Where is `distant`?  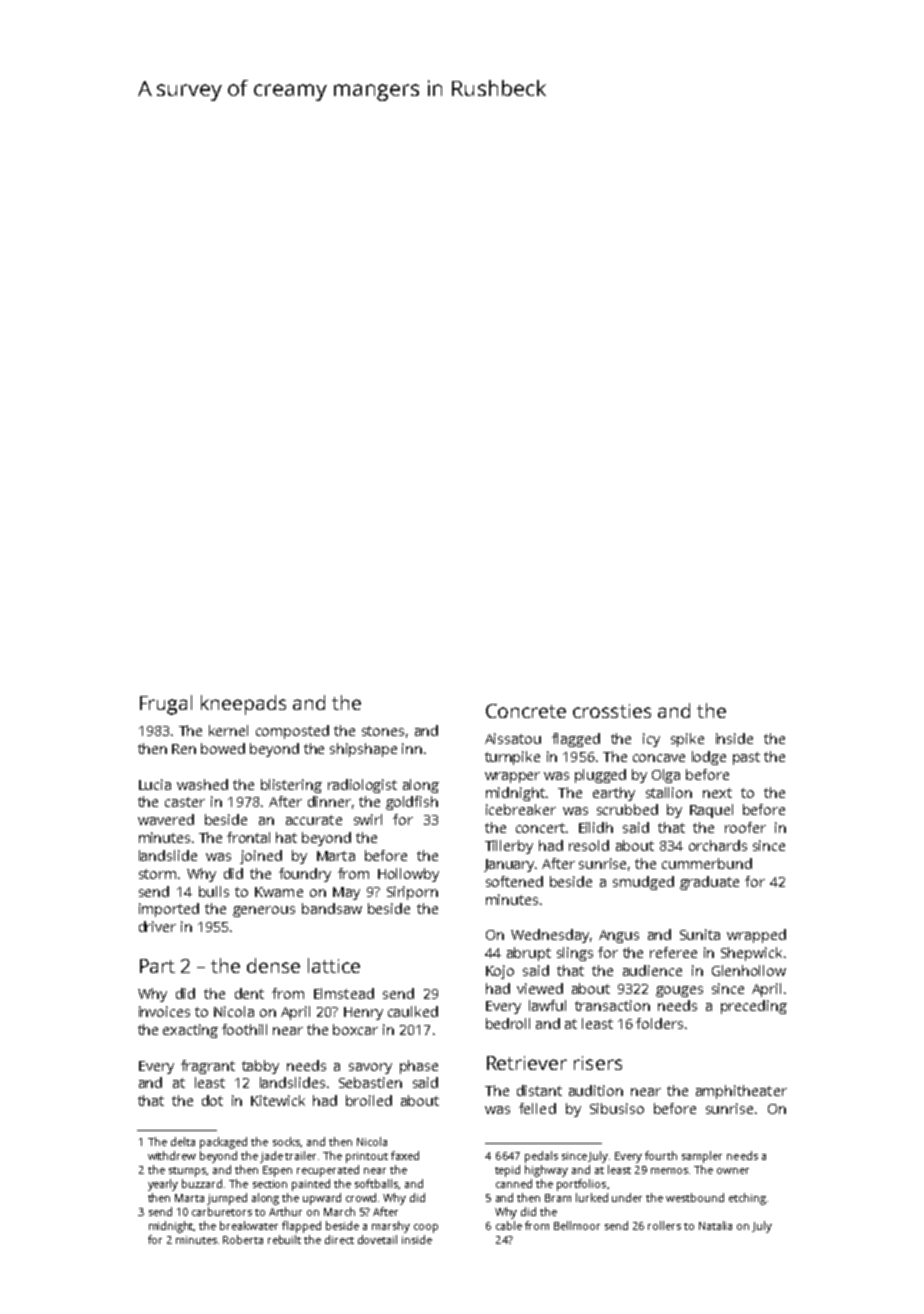
distant is located at coordinates (539, 1090).
